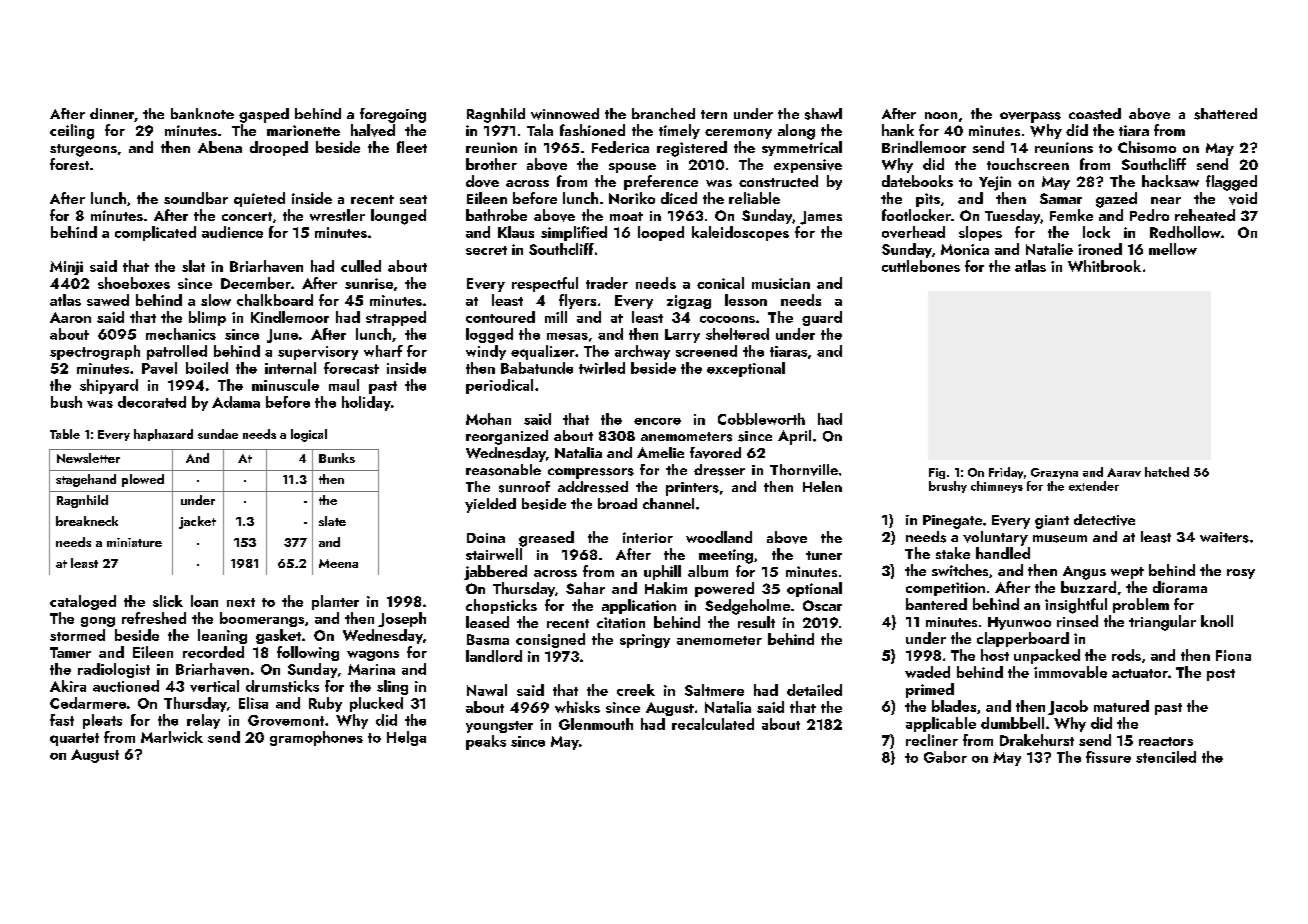 The width and height of the page is (1308, 924). Describe the element at coordinates (202, 113) in the page. I see `banknote` at that location.
